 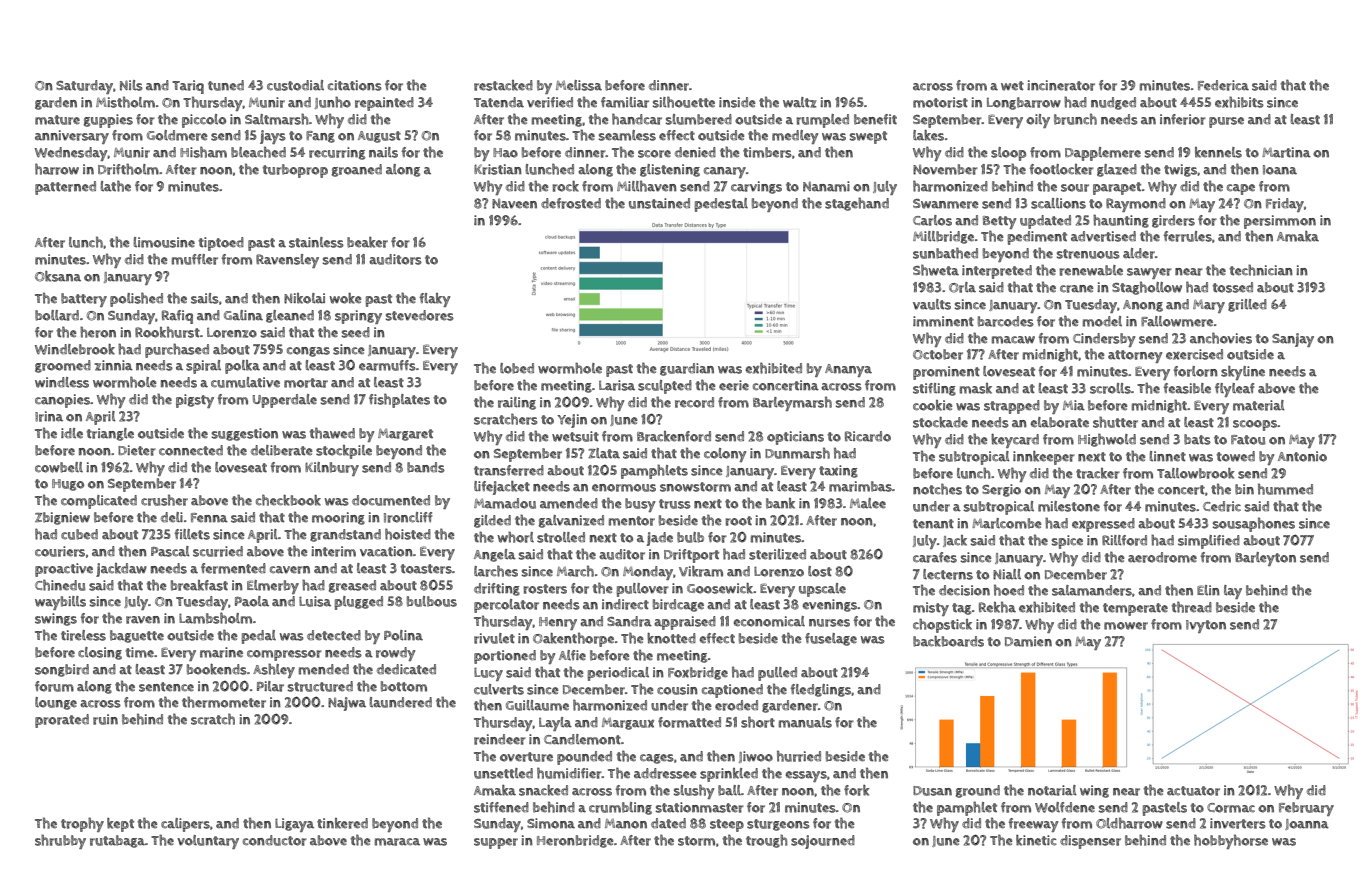 What do you see at coordinates (1280, 222) in the image?
I see `persimmon` at bounding box center [1280, 222].
